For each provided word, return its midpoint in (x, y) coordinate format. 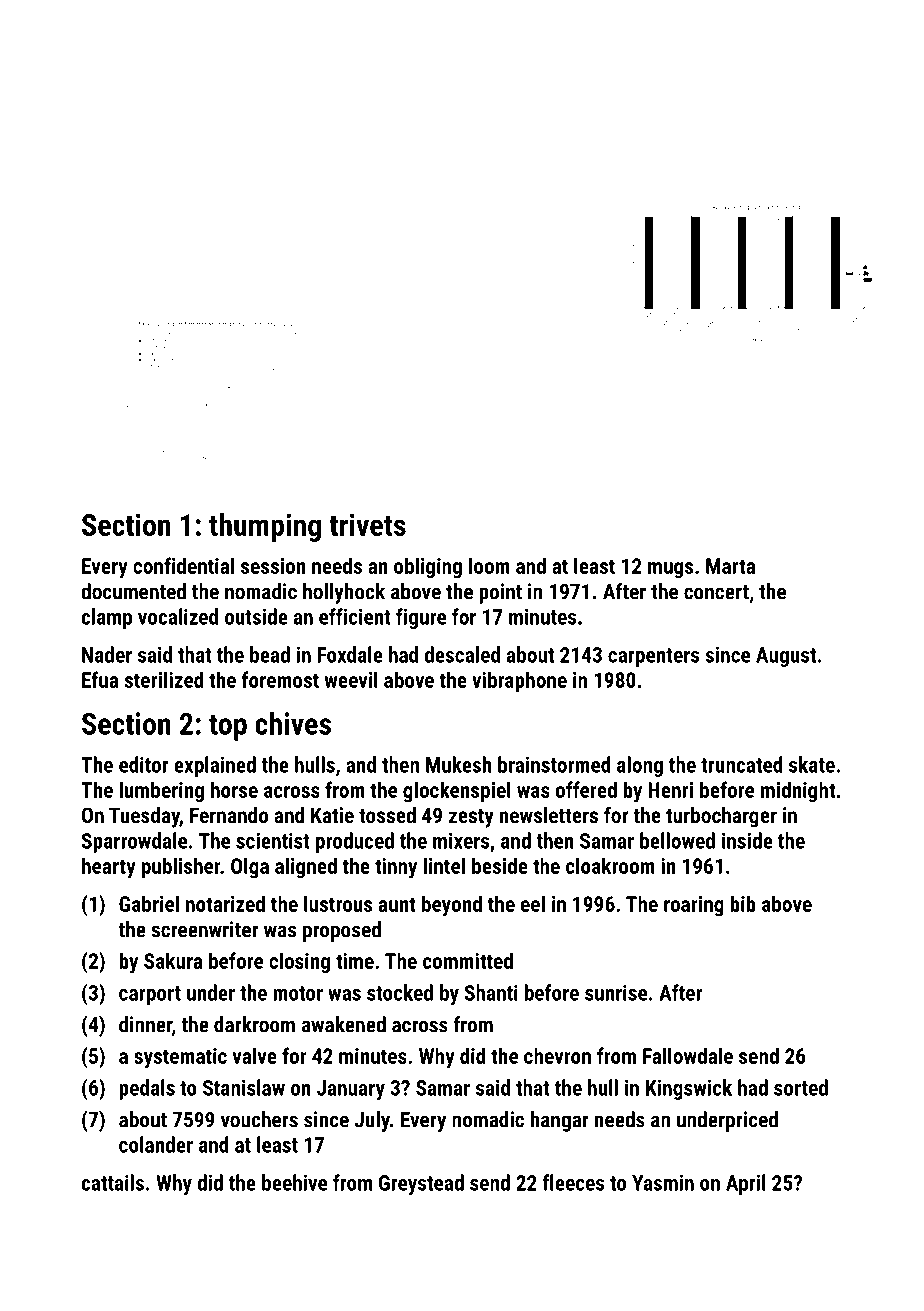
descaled (462, 654)
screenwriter (204, 929)
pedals (147, 1089)
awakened (344, 1024)
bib (743, 903)
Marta (730, 566)
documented (133, 591)
